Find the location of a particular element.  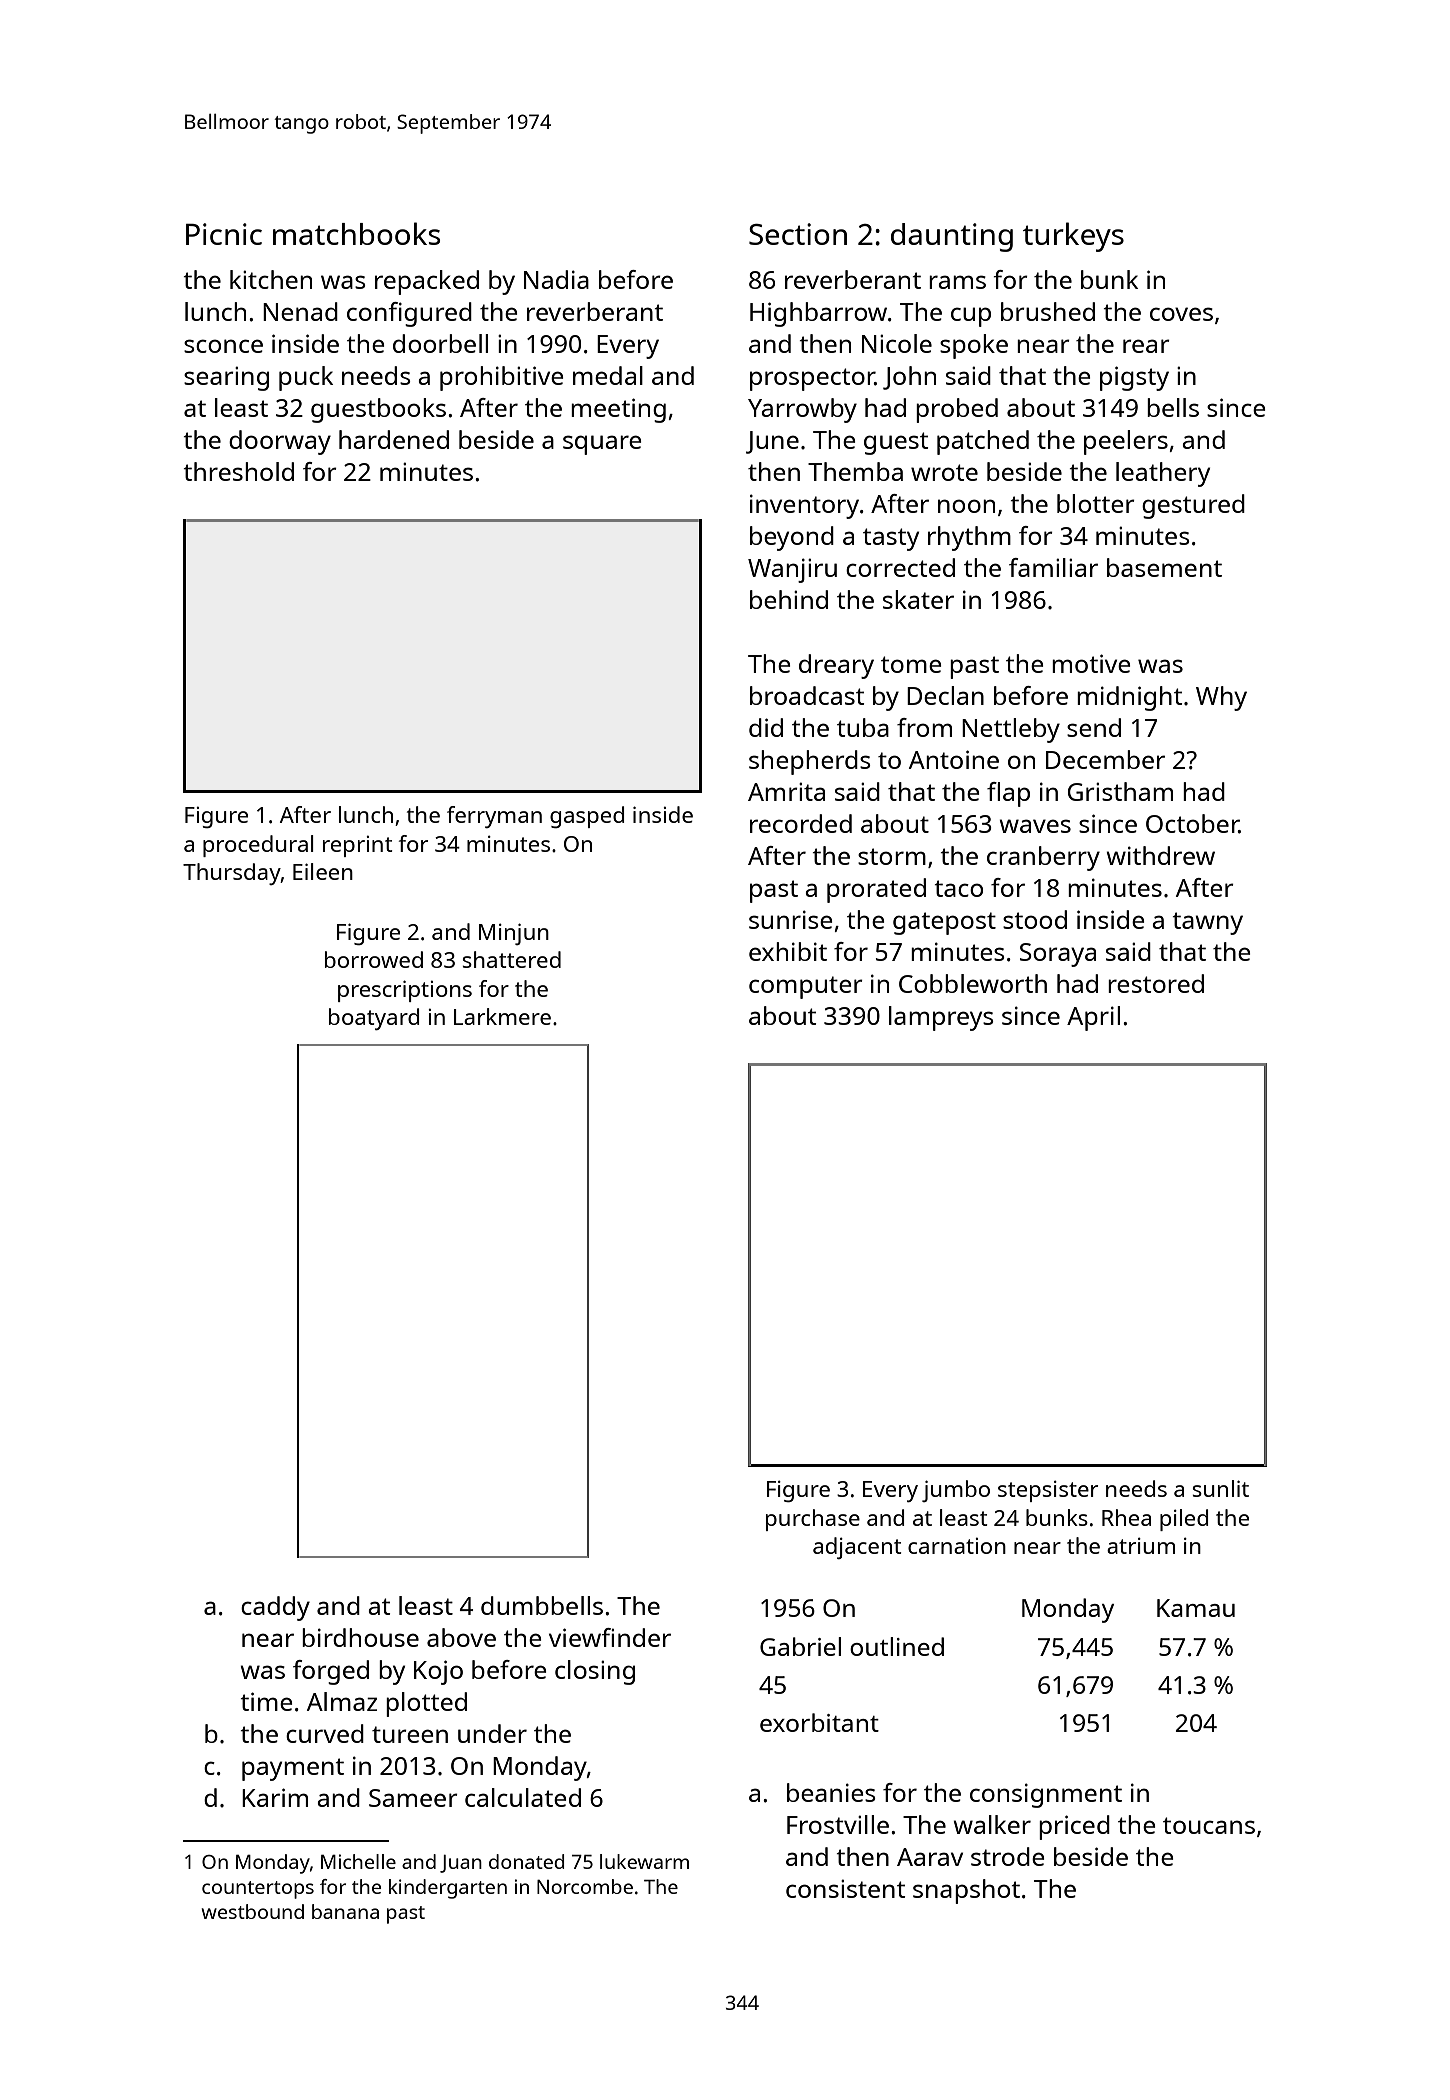

threshold is located at coordinates (238, 471).
